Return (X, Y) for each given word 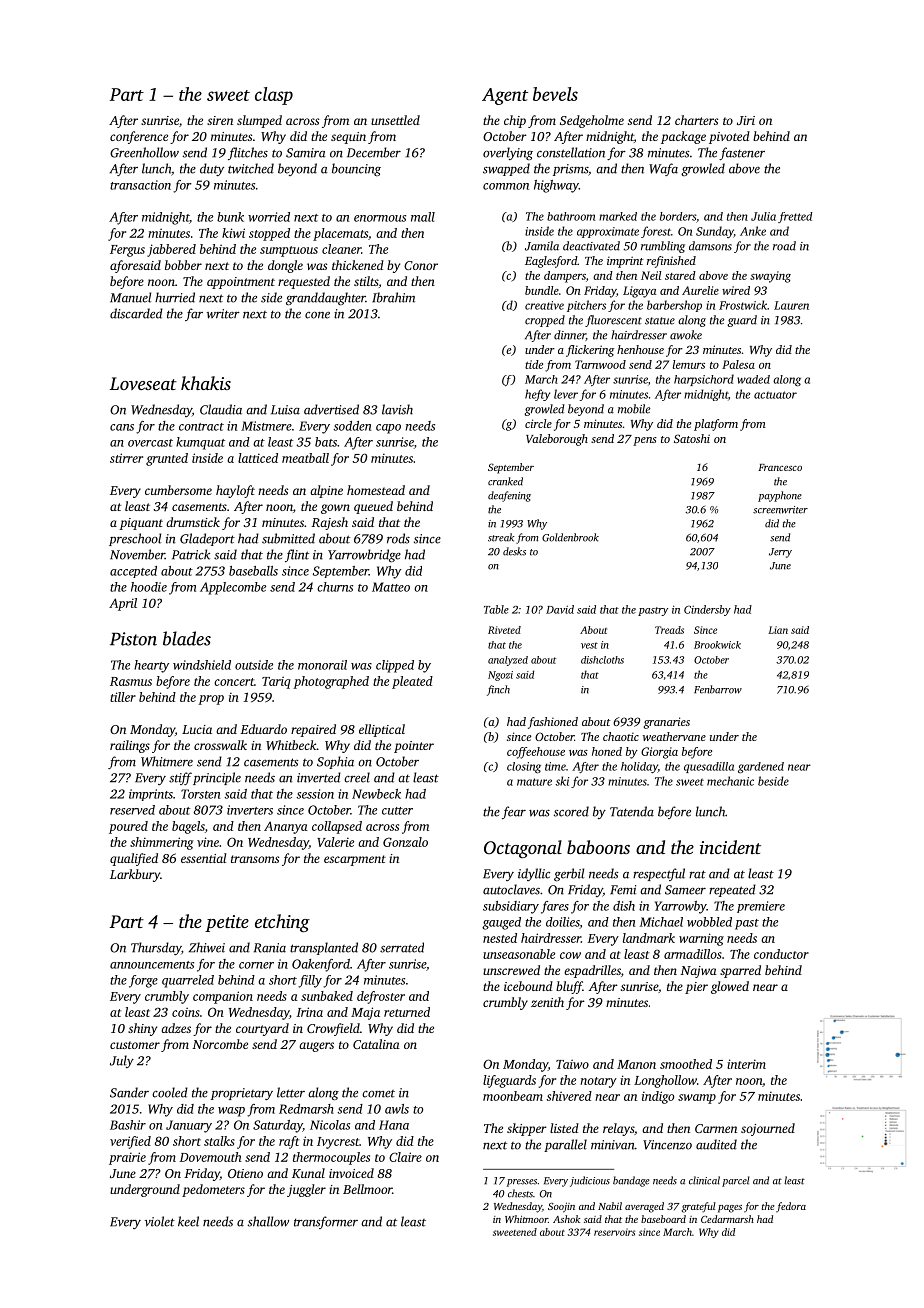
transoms (255, 859)
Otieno (245, 1173)
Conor (421, 265)
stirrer (126, 458)
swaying (770, 277)
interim (746, 1064)
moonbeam (513, 1096)
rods (398, 538)
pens (645, 441)
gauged (501, 923)
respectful (659, 874)
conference (139, 137)
